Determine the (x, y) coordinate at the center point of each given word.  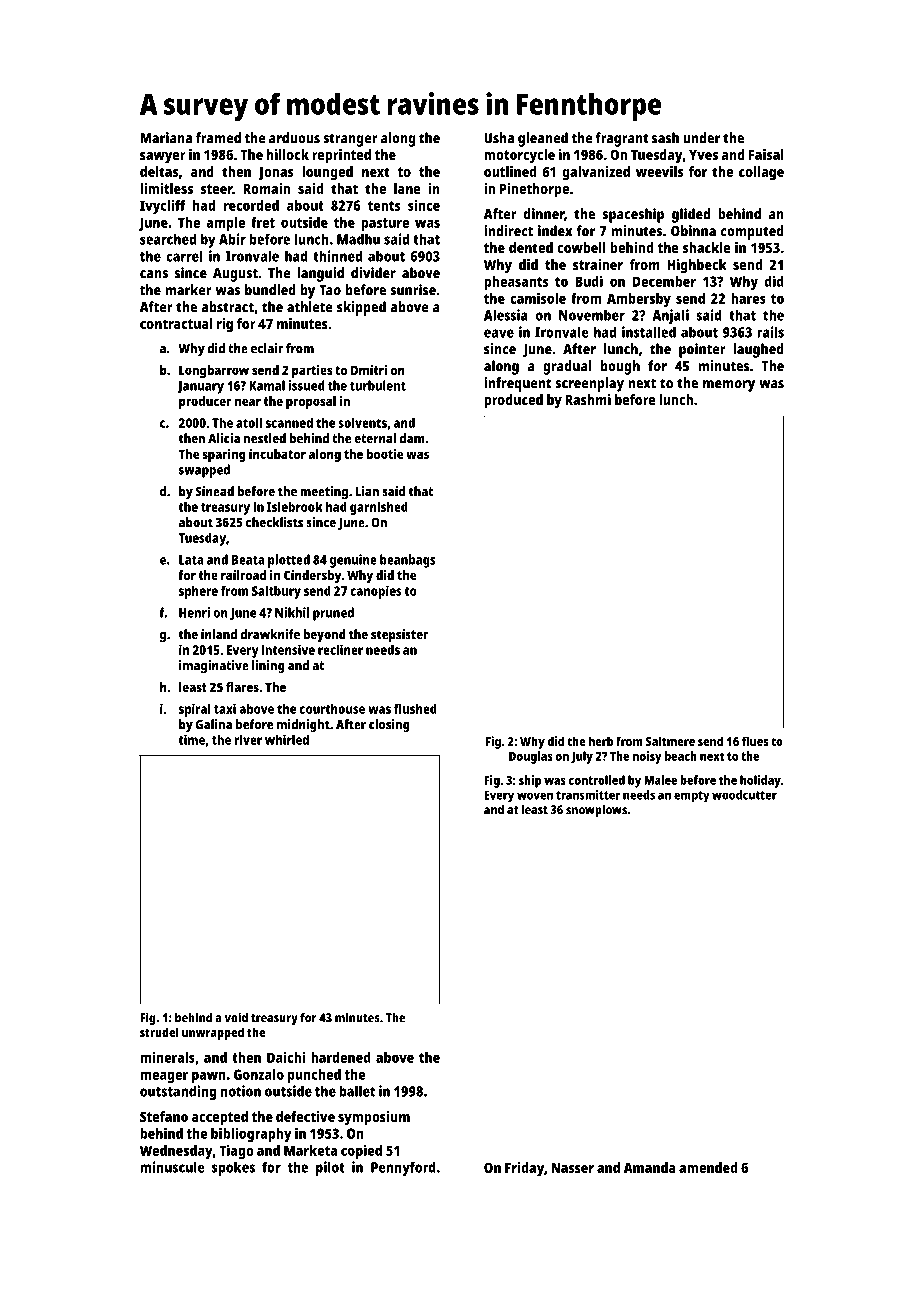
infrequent (517, 384)
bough (620, 367)
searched (168, 239)
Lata (191, 560)
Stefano (164, 1116)
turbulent (378, 385)
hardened (341, 1057)
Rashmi (588, 399)
